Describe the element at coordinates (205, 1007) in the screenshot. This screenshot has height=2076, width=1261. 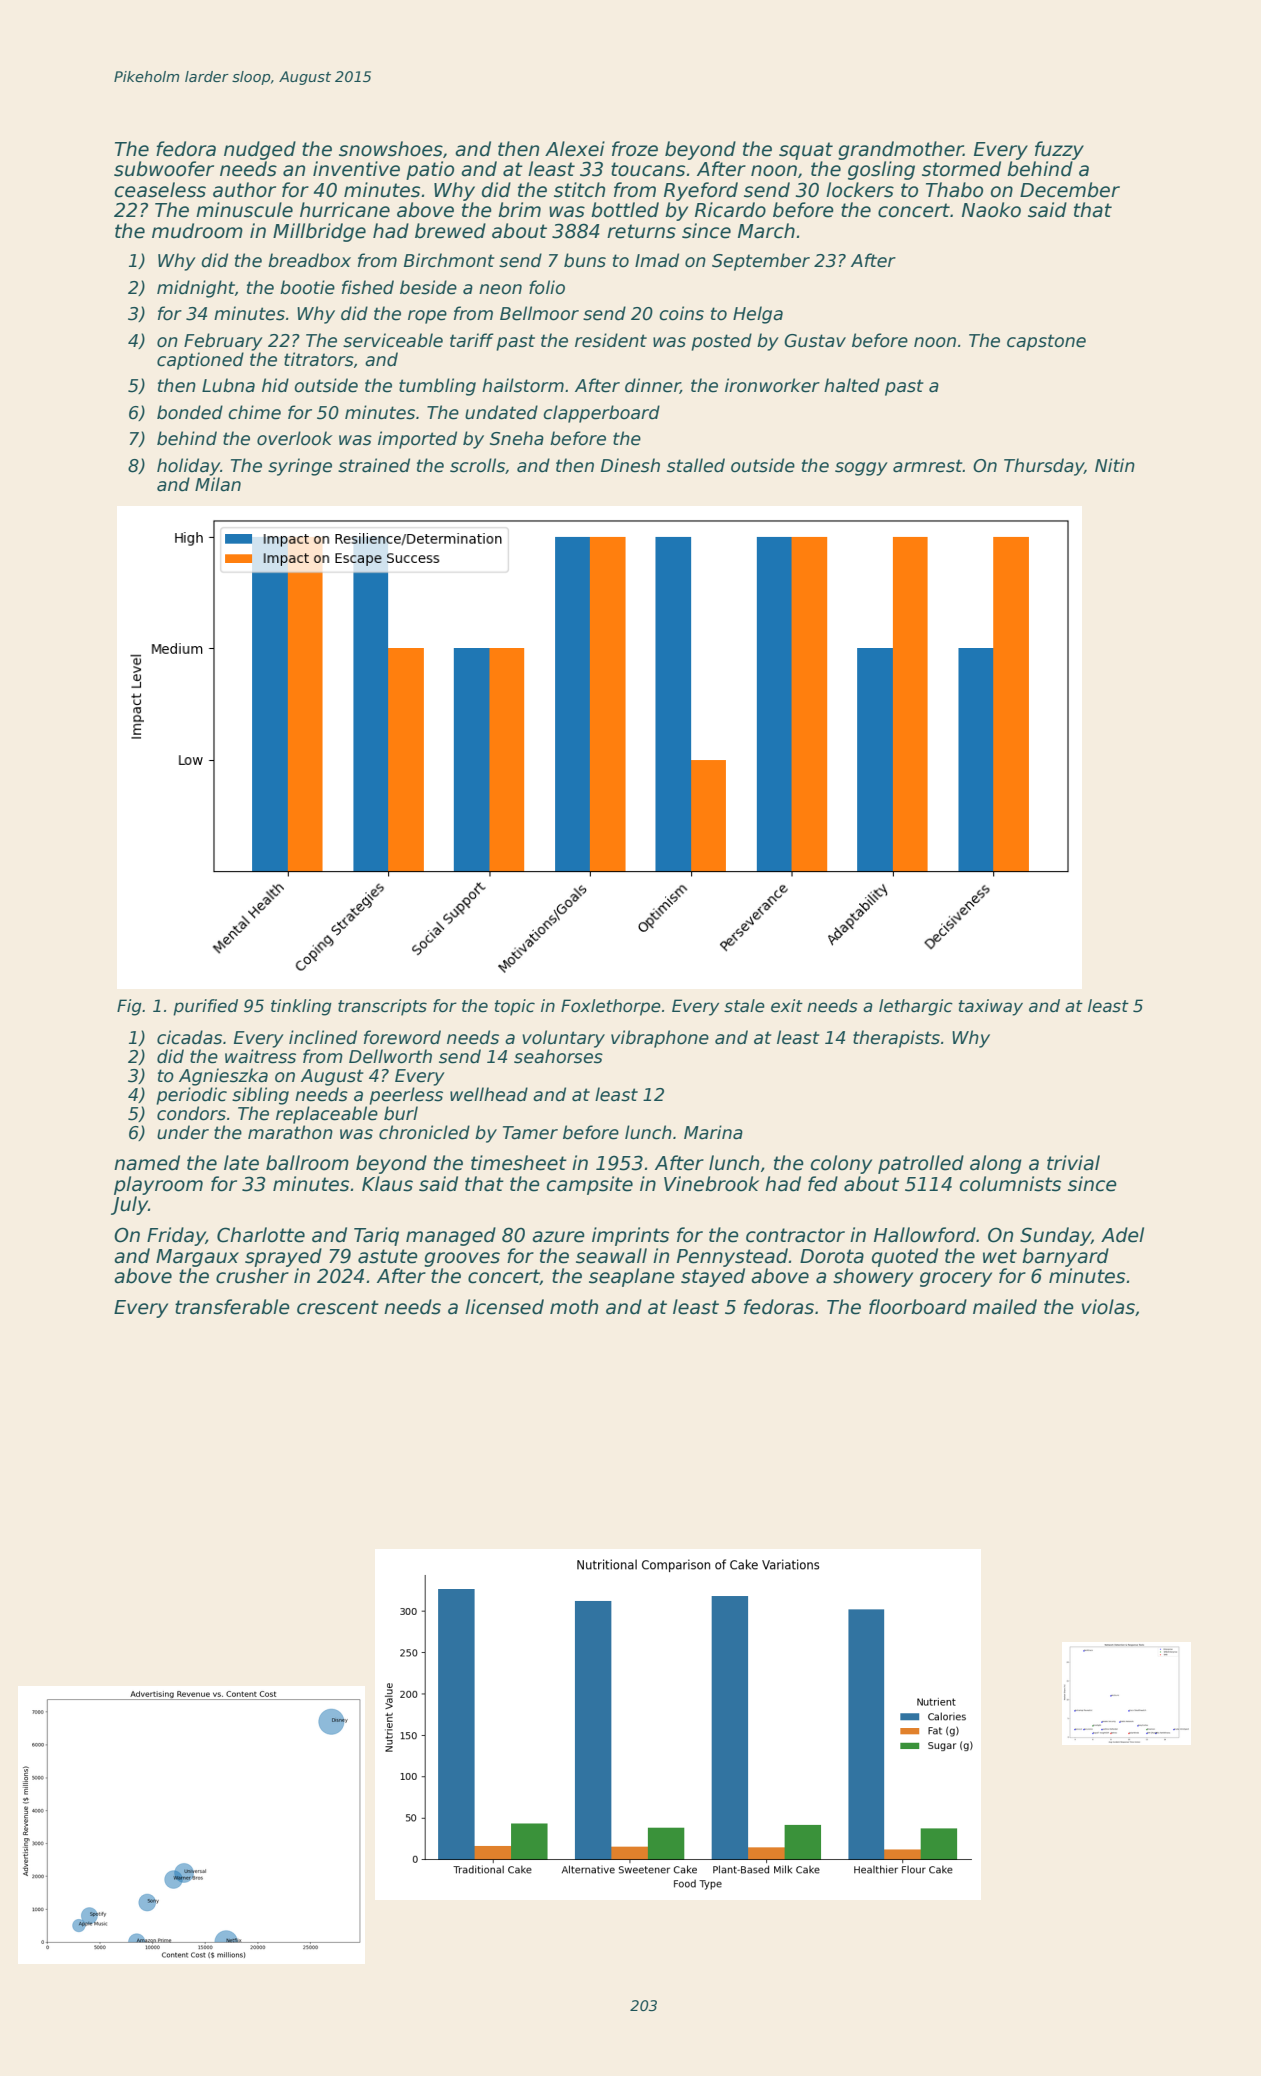
I see `purified` at that location.
